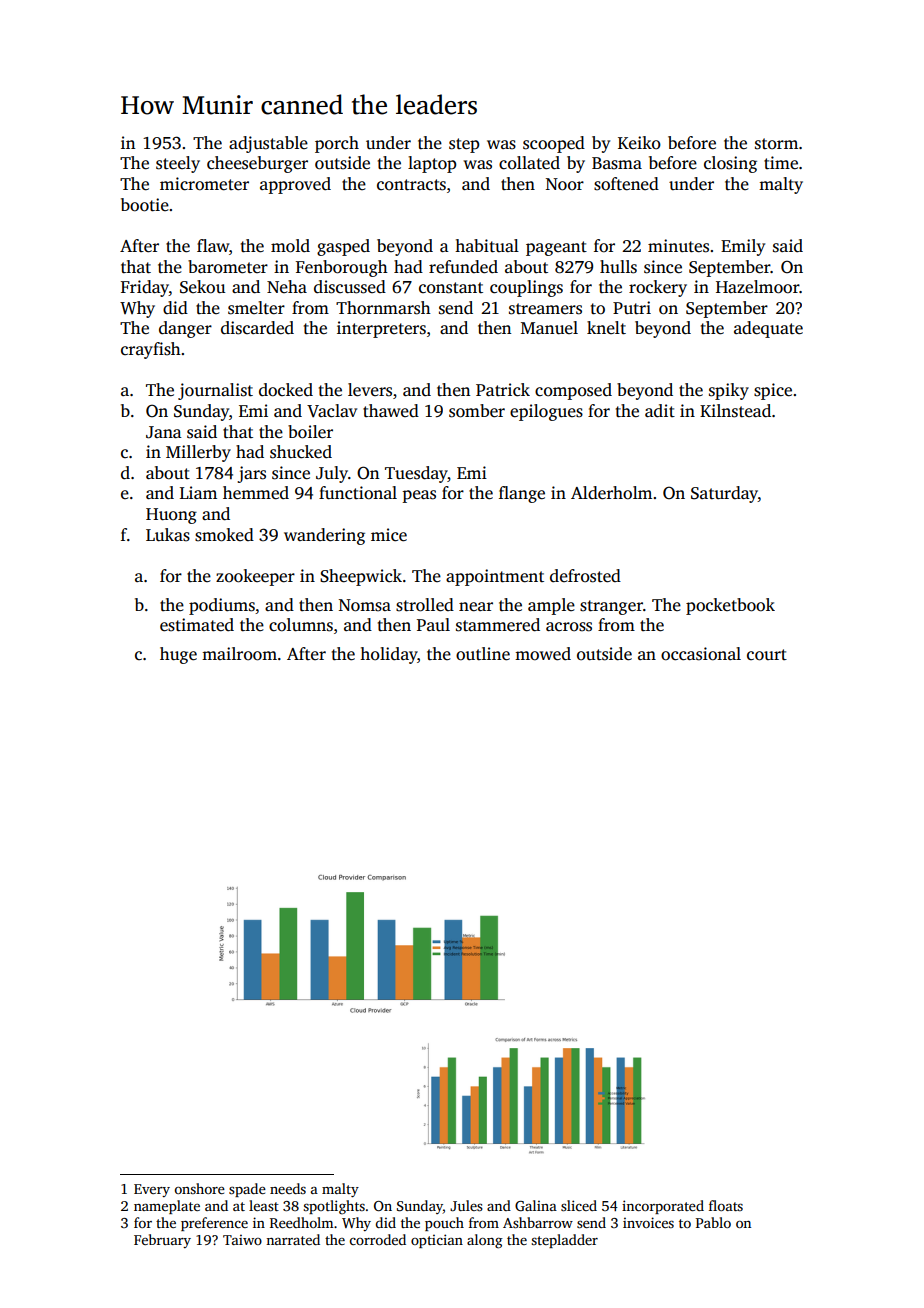 Image resolution: width=924 pixels, height=1308 pixels. I want to click on court, so click(767, 655).
